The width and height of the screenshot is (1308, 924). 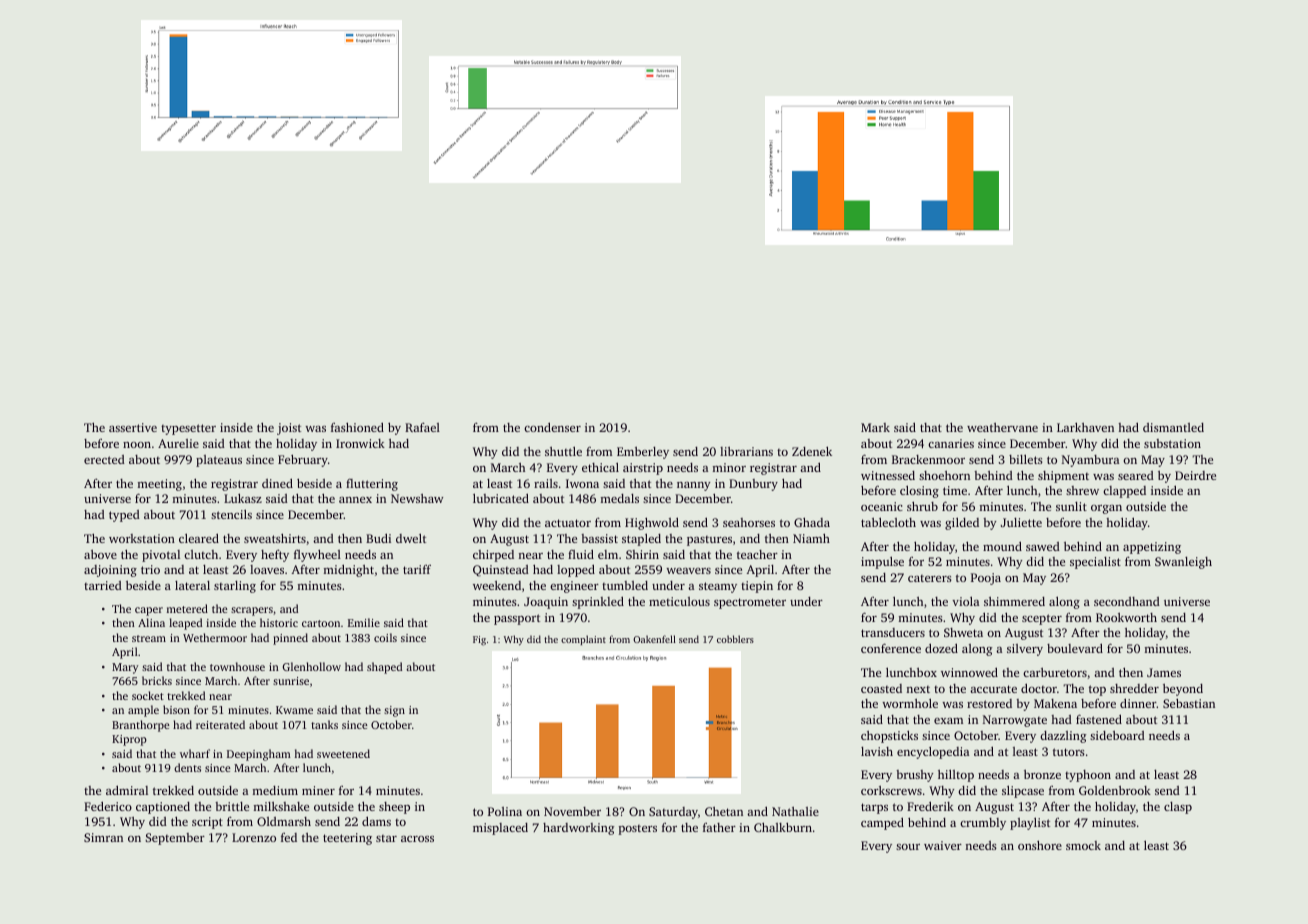 I want to click on Kwame, so click(x=294, y=710).
